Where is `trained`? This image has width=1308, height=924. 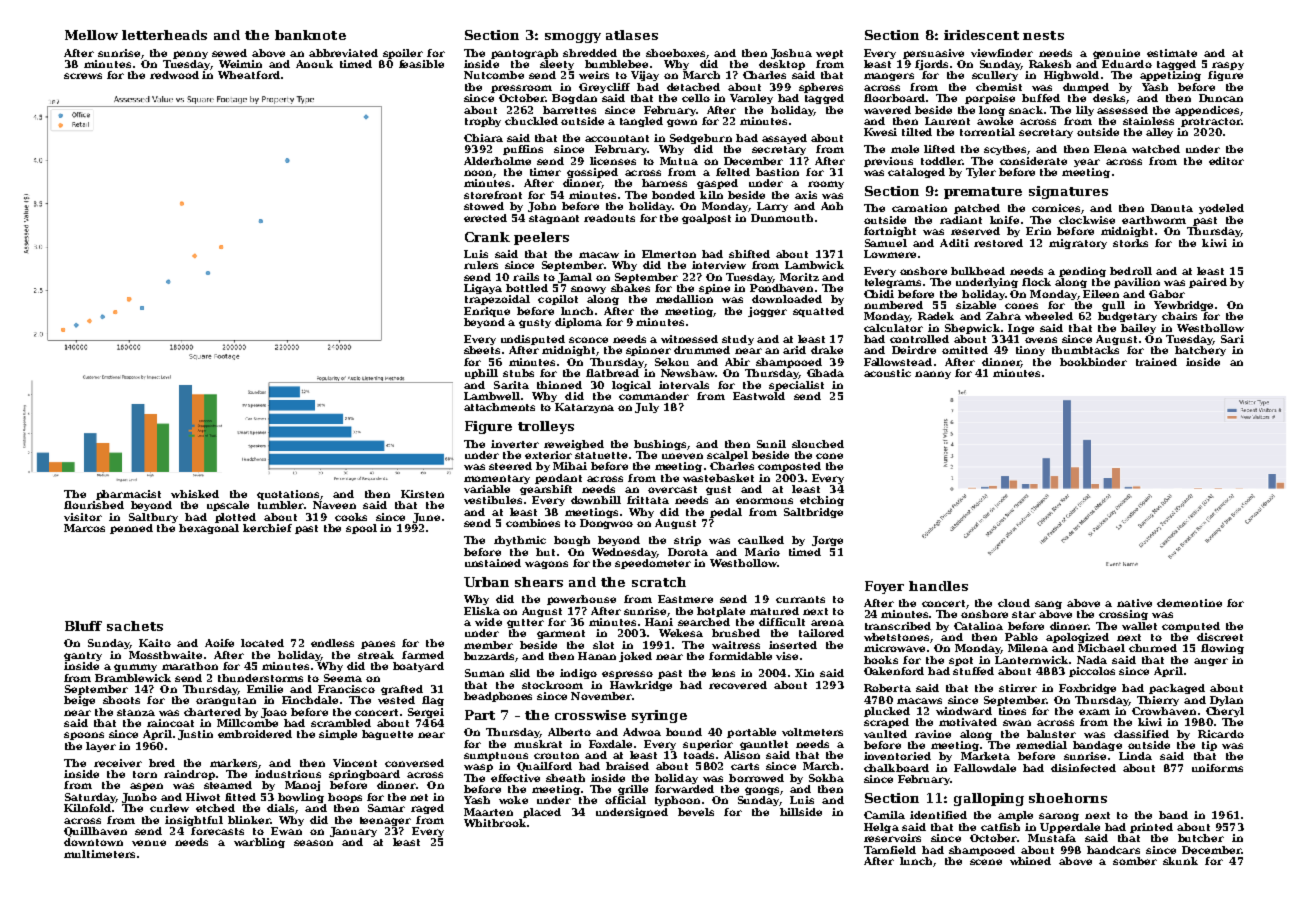
trained is located at coordinates (1156, 362).
